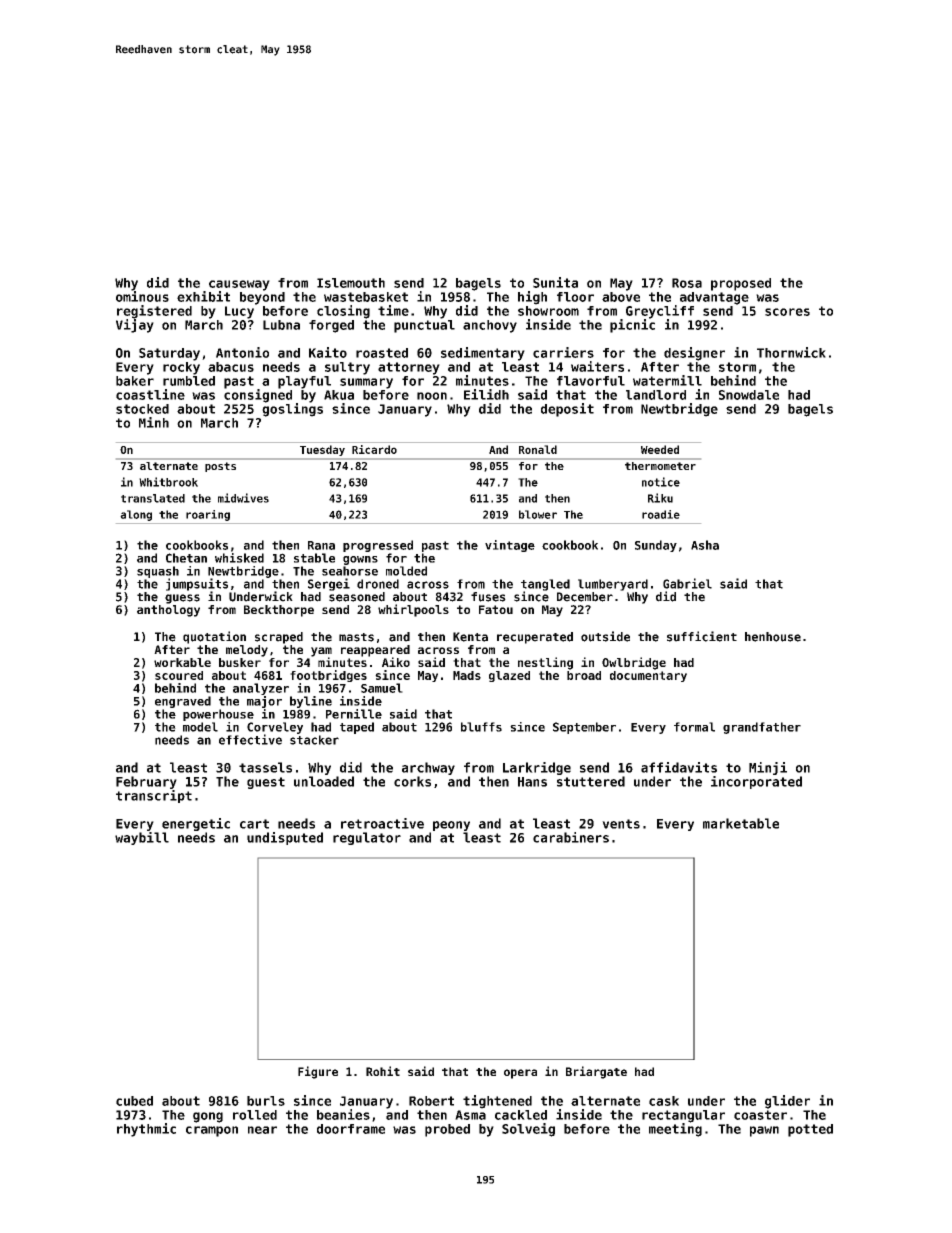 This page has height=1233, width=952. I want to click on deposit, so click(567, 410).
